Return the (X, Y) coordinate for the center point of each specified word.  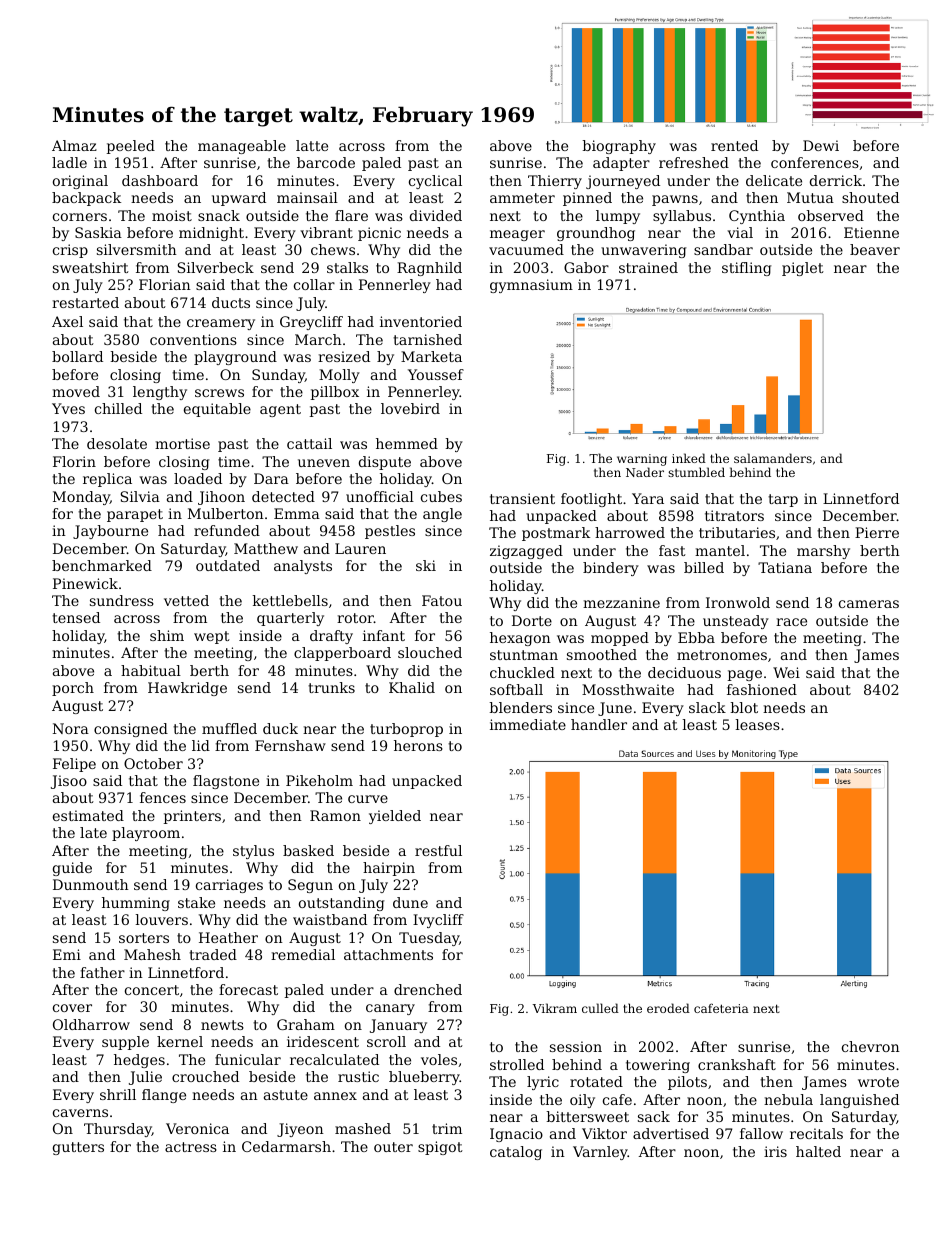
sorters (144, 938)
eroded (668, 1008)
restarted (85, 302)
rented (734, 145)
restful (438, 850)
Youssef (436, 374)
